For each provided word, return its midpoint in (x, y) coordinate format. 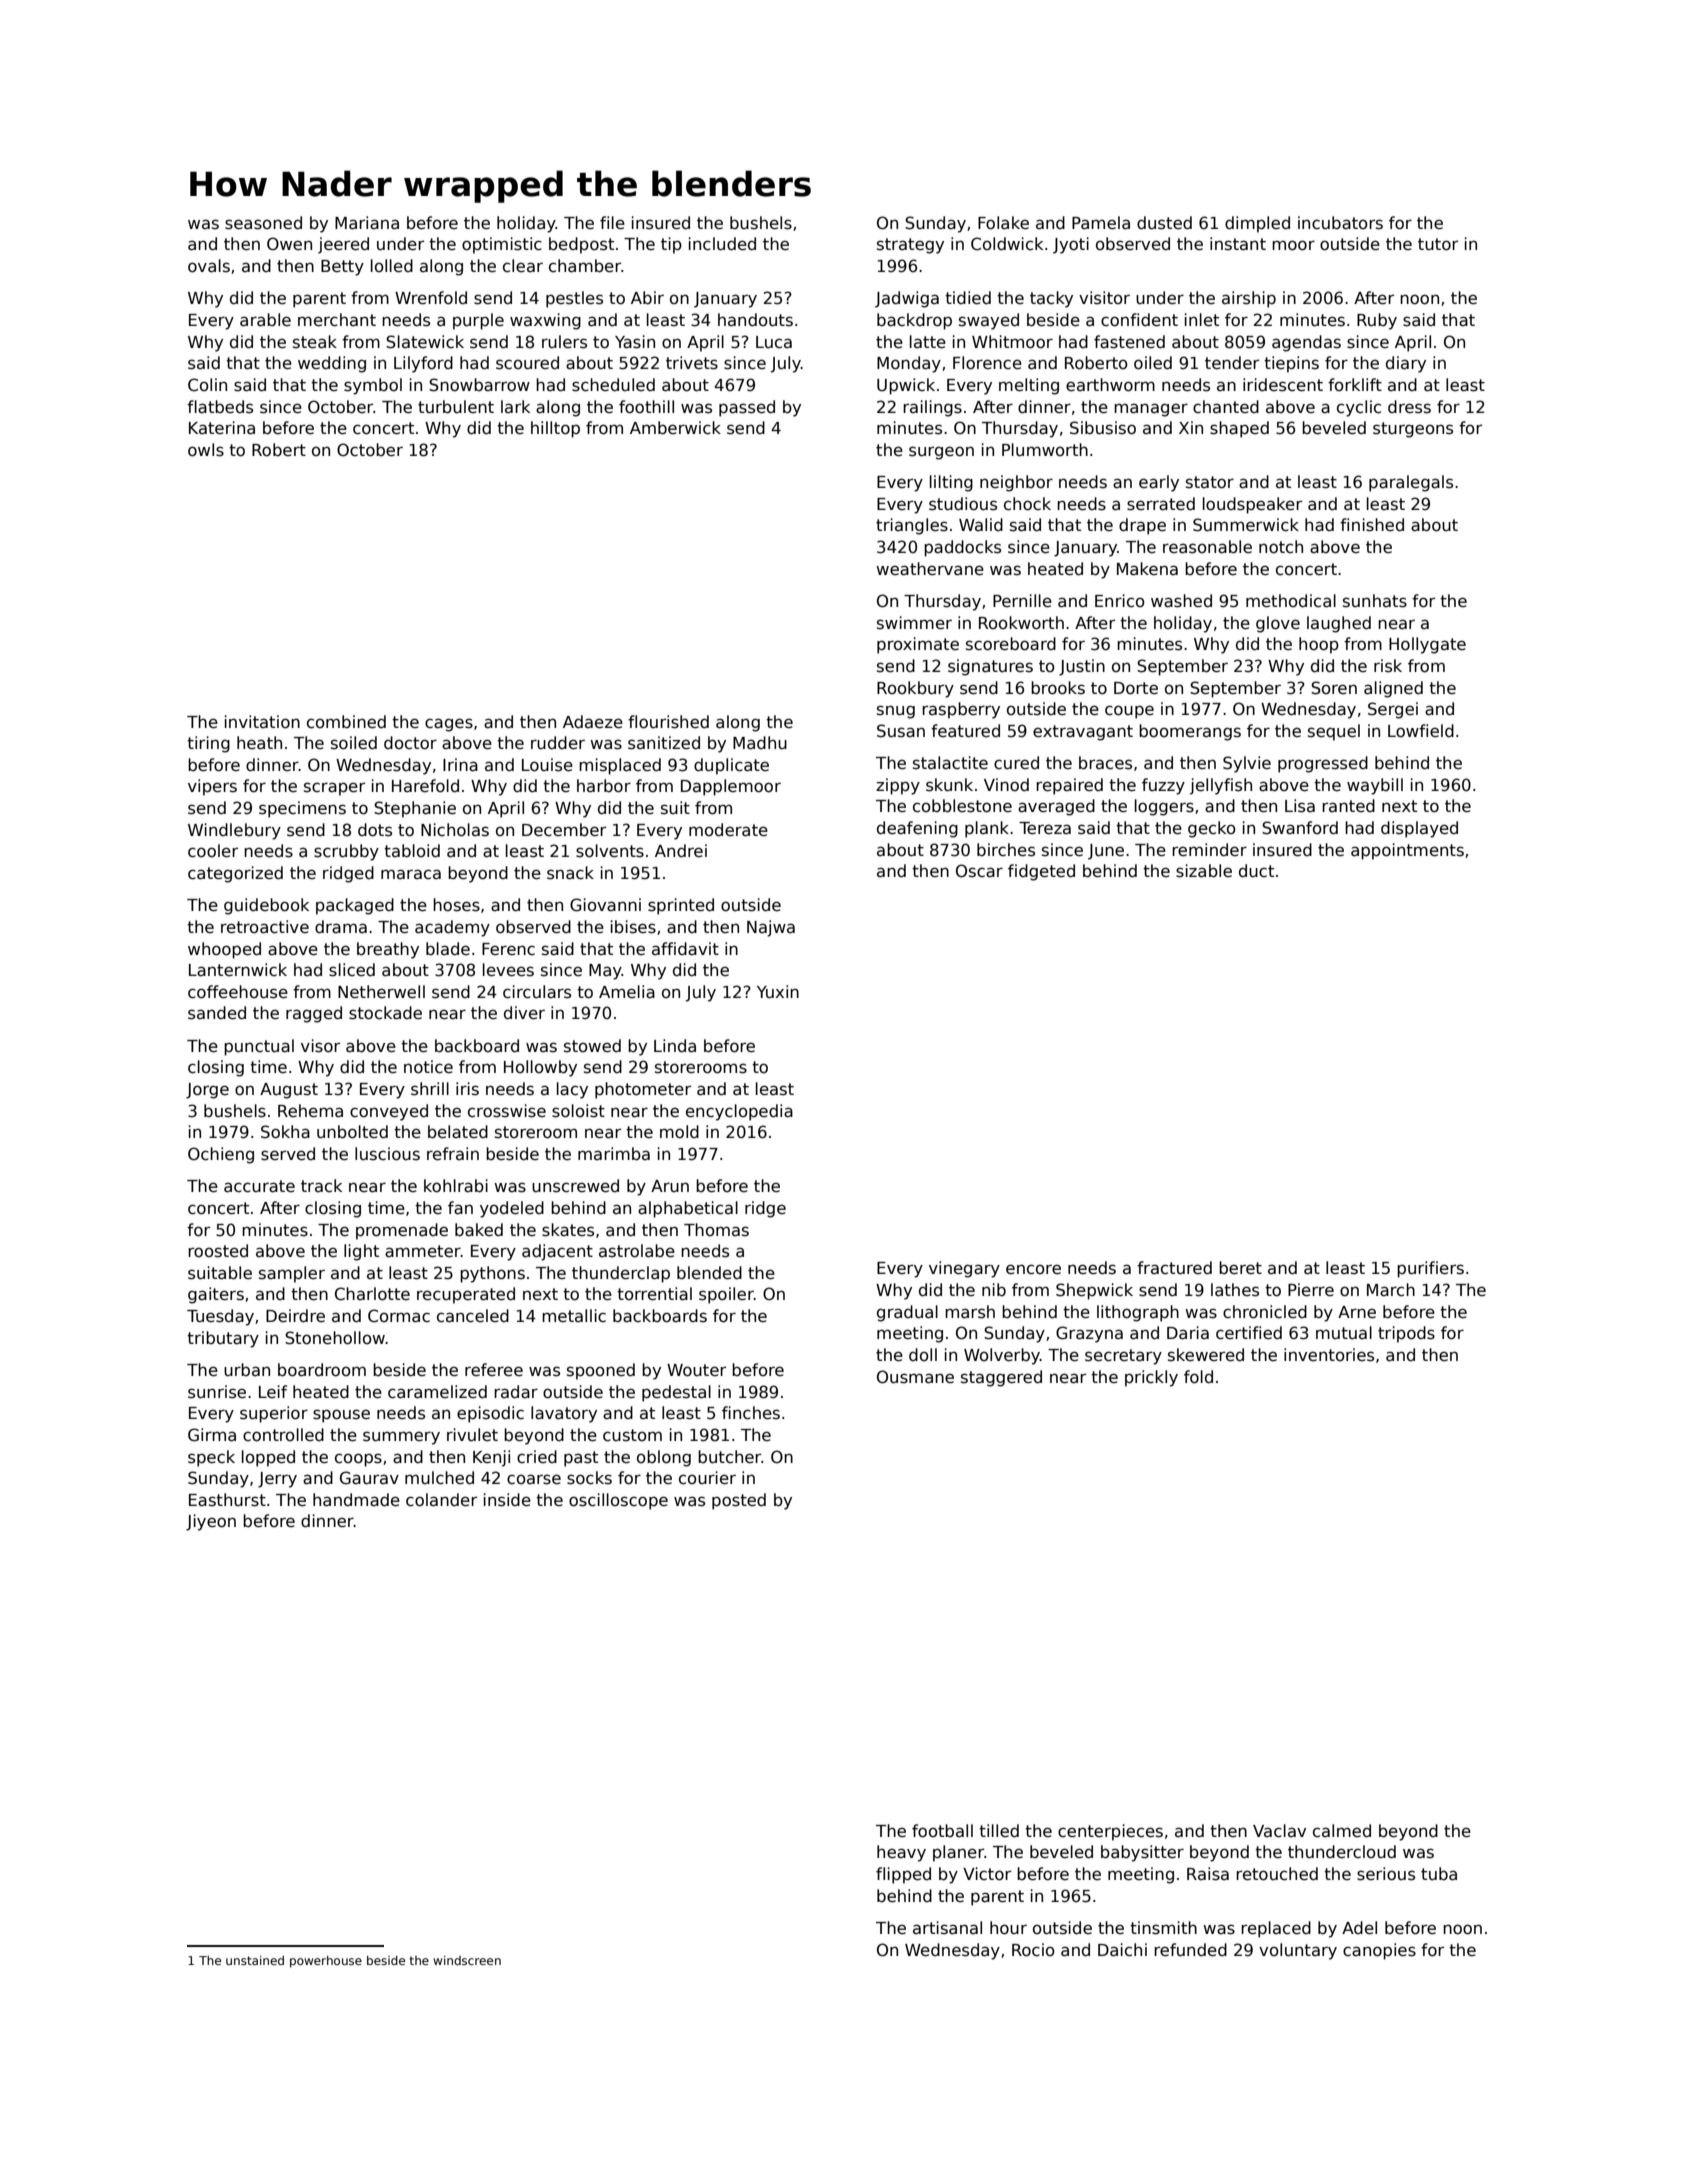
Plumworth (1045, 450)
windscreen (467, 1960)
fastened (1129, 342)
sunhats (1375, 601)
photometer (643, 1090)
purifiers (1430, 1269)
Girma (212, 1435)
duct (1256, 871)
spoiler (726, 1295)
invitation (262, 722)
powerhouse (326, 1962)
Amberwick (675, 428)
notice (428, 1067)
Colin (207, 385)
